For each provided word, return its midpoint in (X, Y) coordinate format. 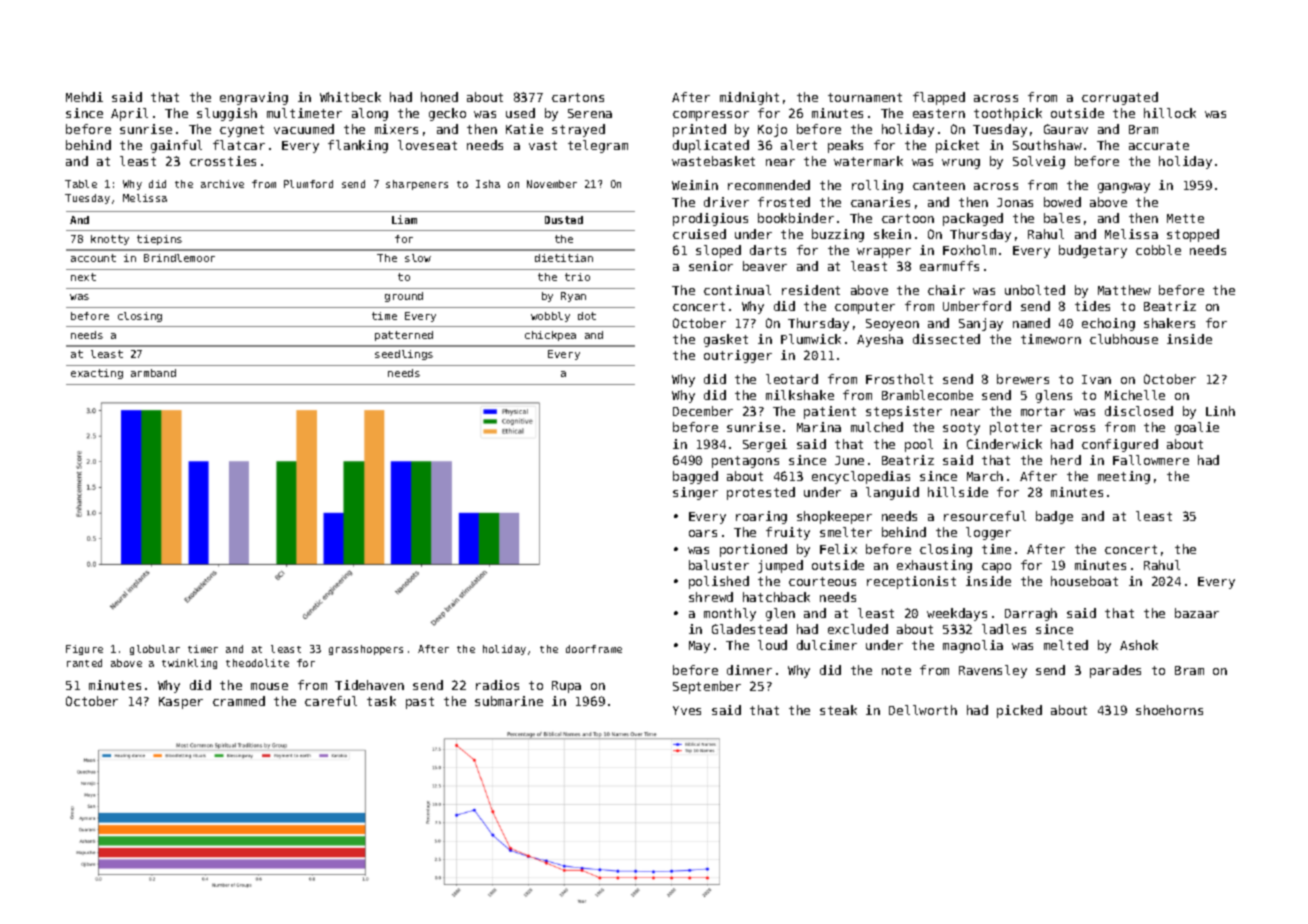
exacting (97, 374)
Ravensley (993, 671)
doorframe (594, 649)
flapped (939, 98)
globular (155, 650)
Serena (590, 113)
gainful (176, 146)
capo (996, 568)
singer (695, 493)
